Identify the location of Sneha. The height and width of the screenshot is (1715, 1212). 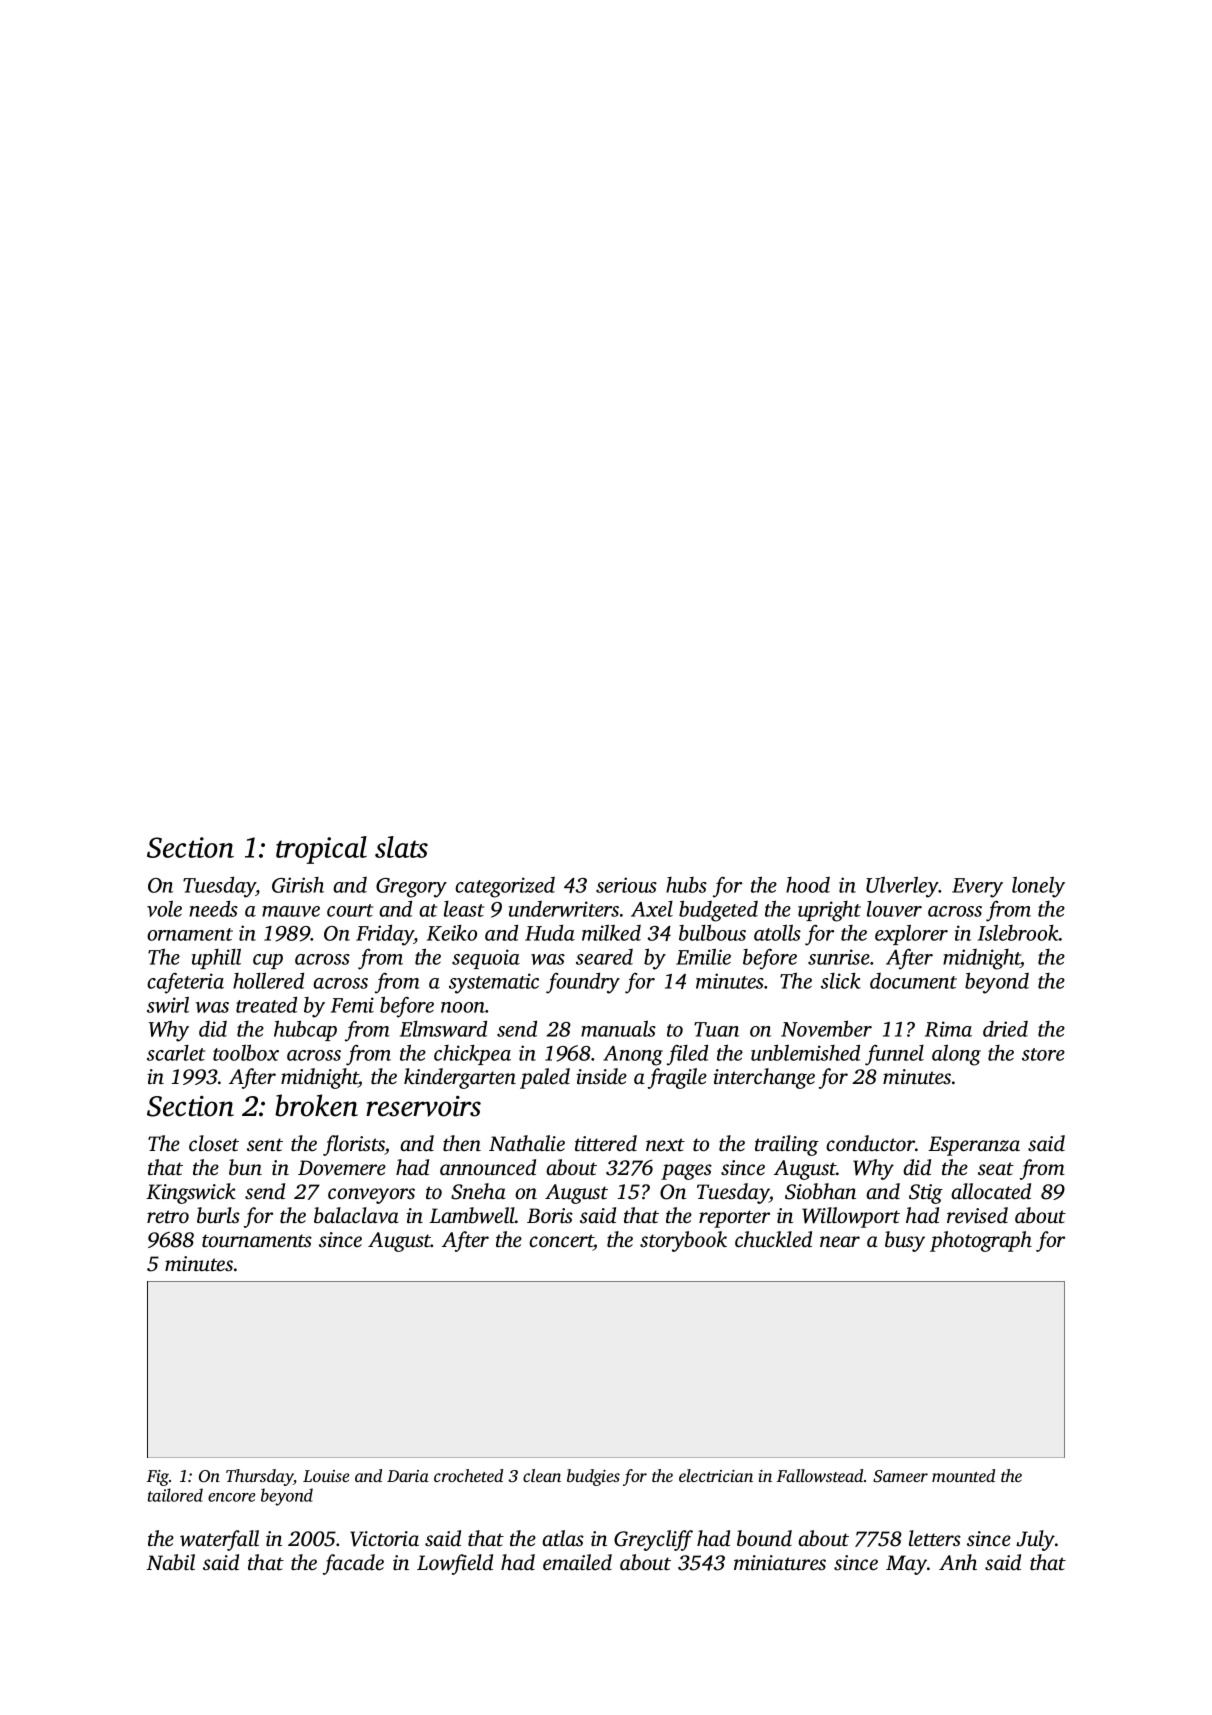
(478, 1191).
